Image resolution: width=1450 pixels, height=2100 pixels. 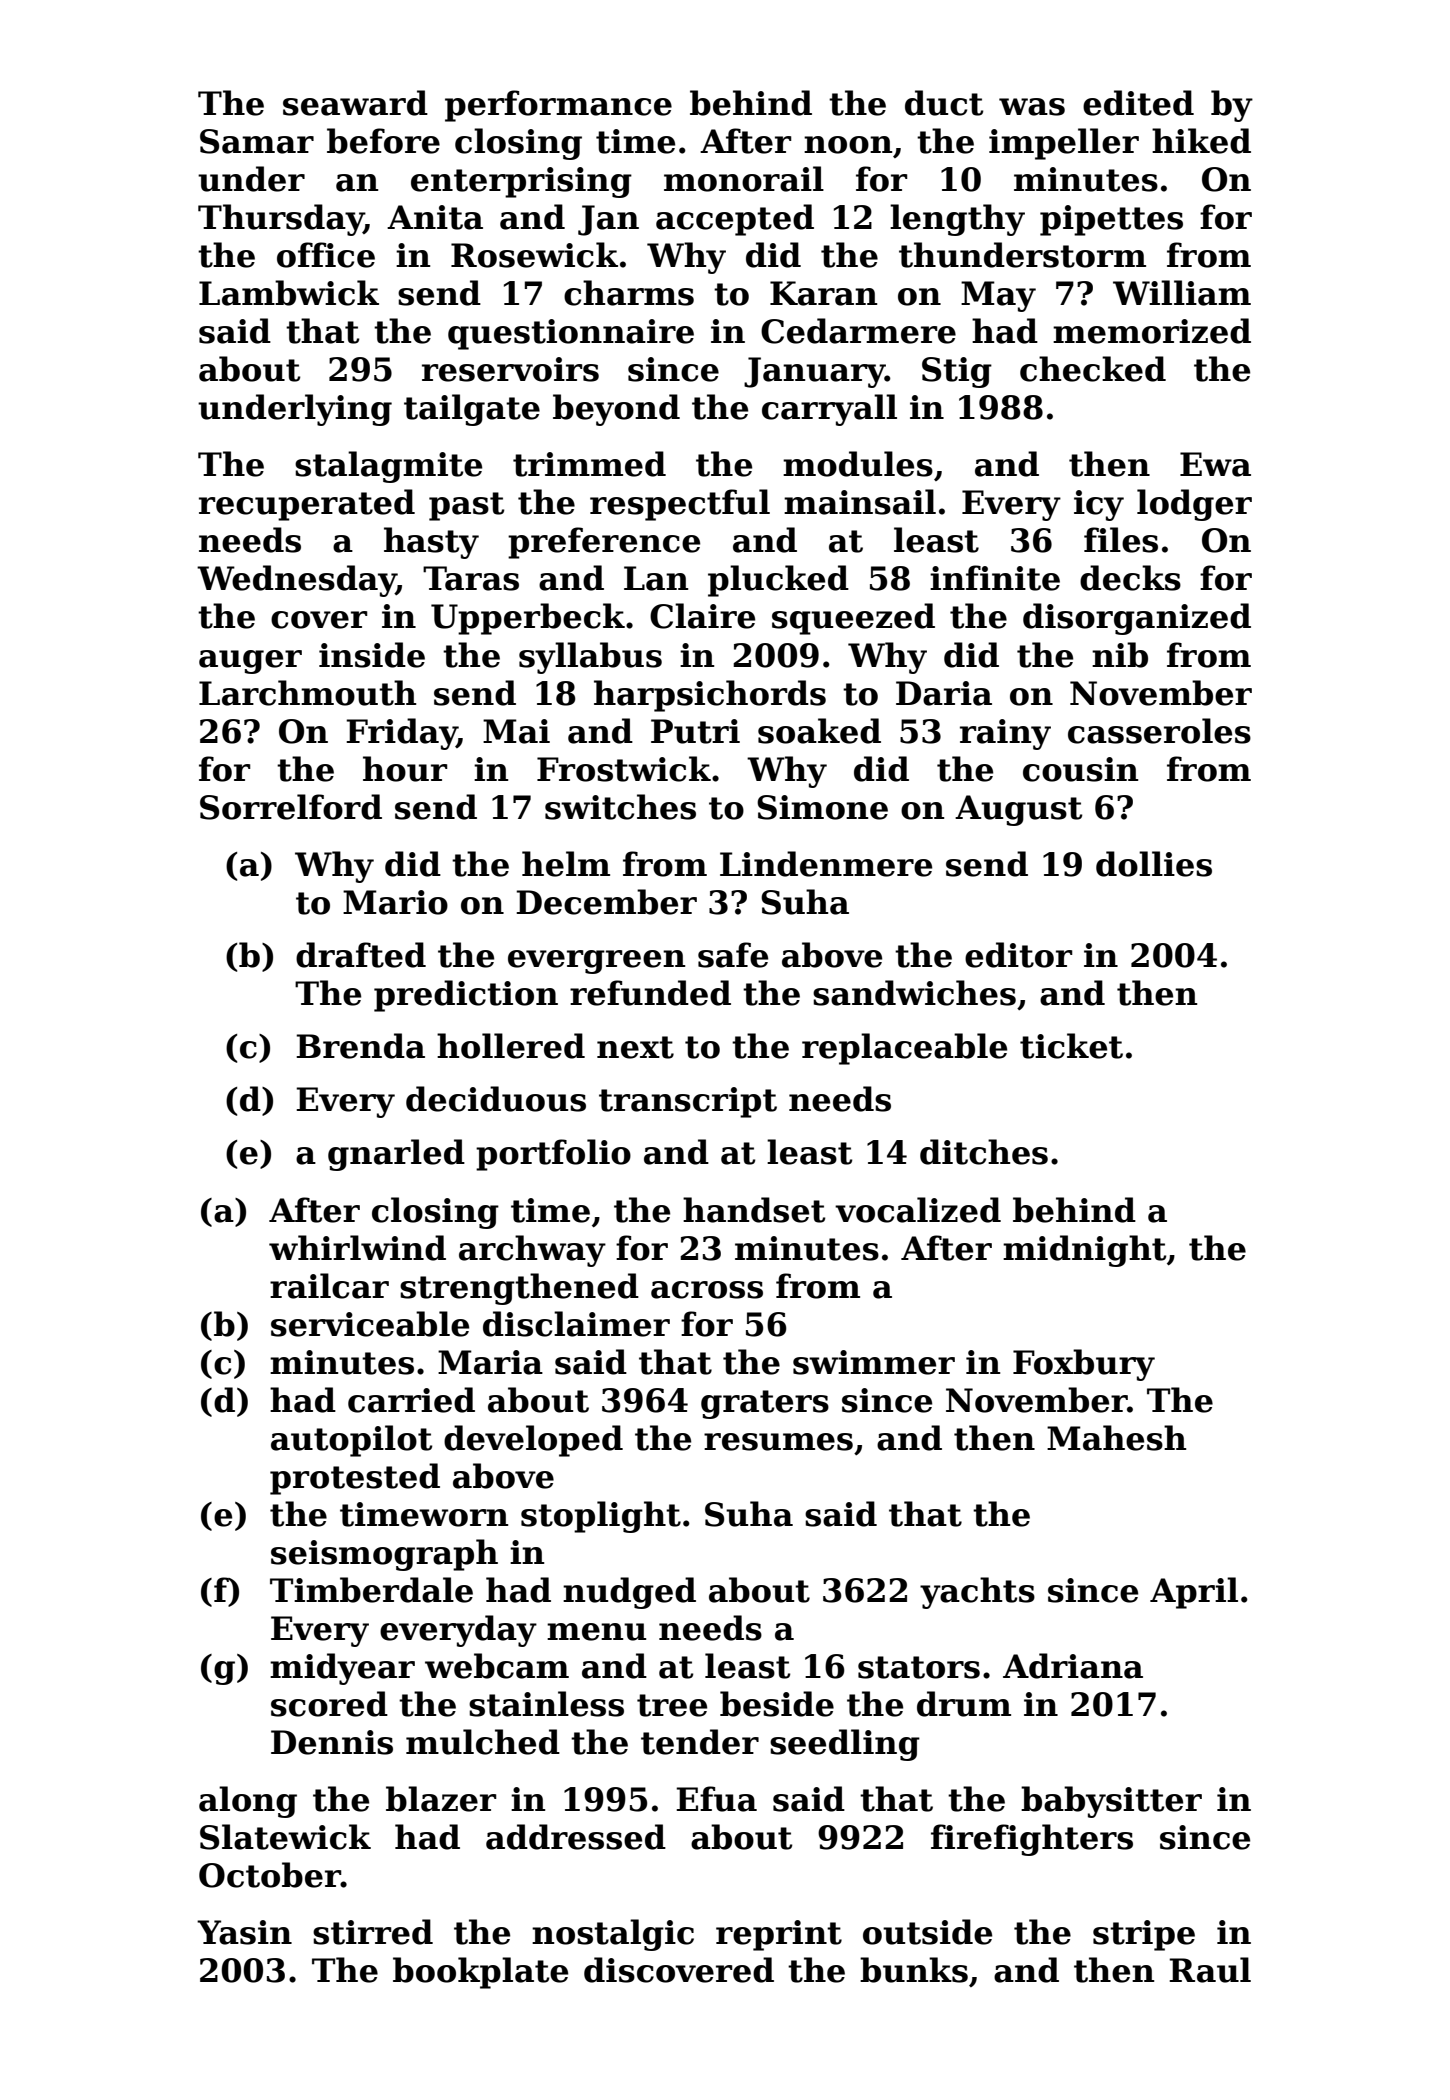 I want to click on drum, so click(x=964, y=1704).
